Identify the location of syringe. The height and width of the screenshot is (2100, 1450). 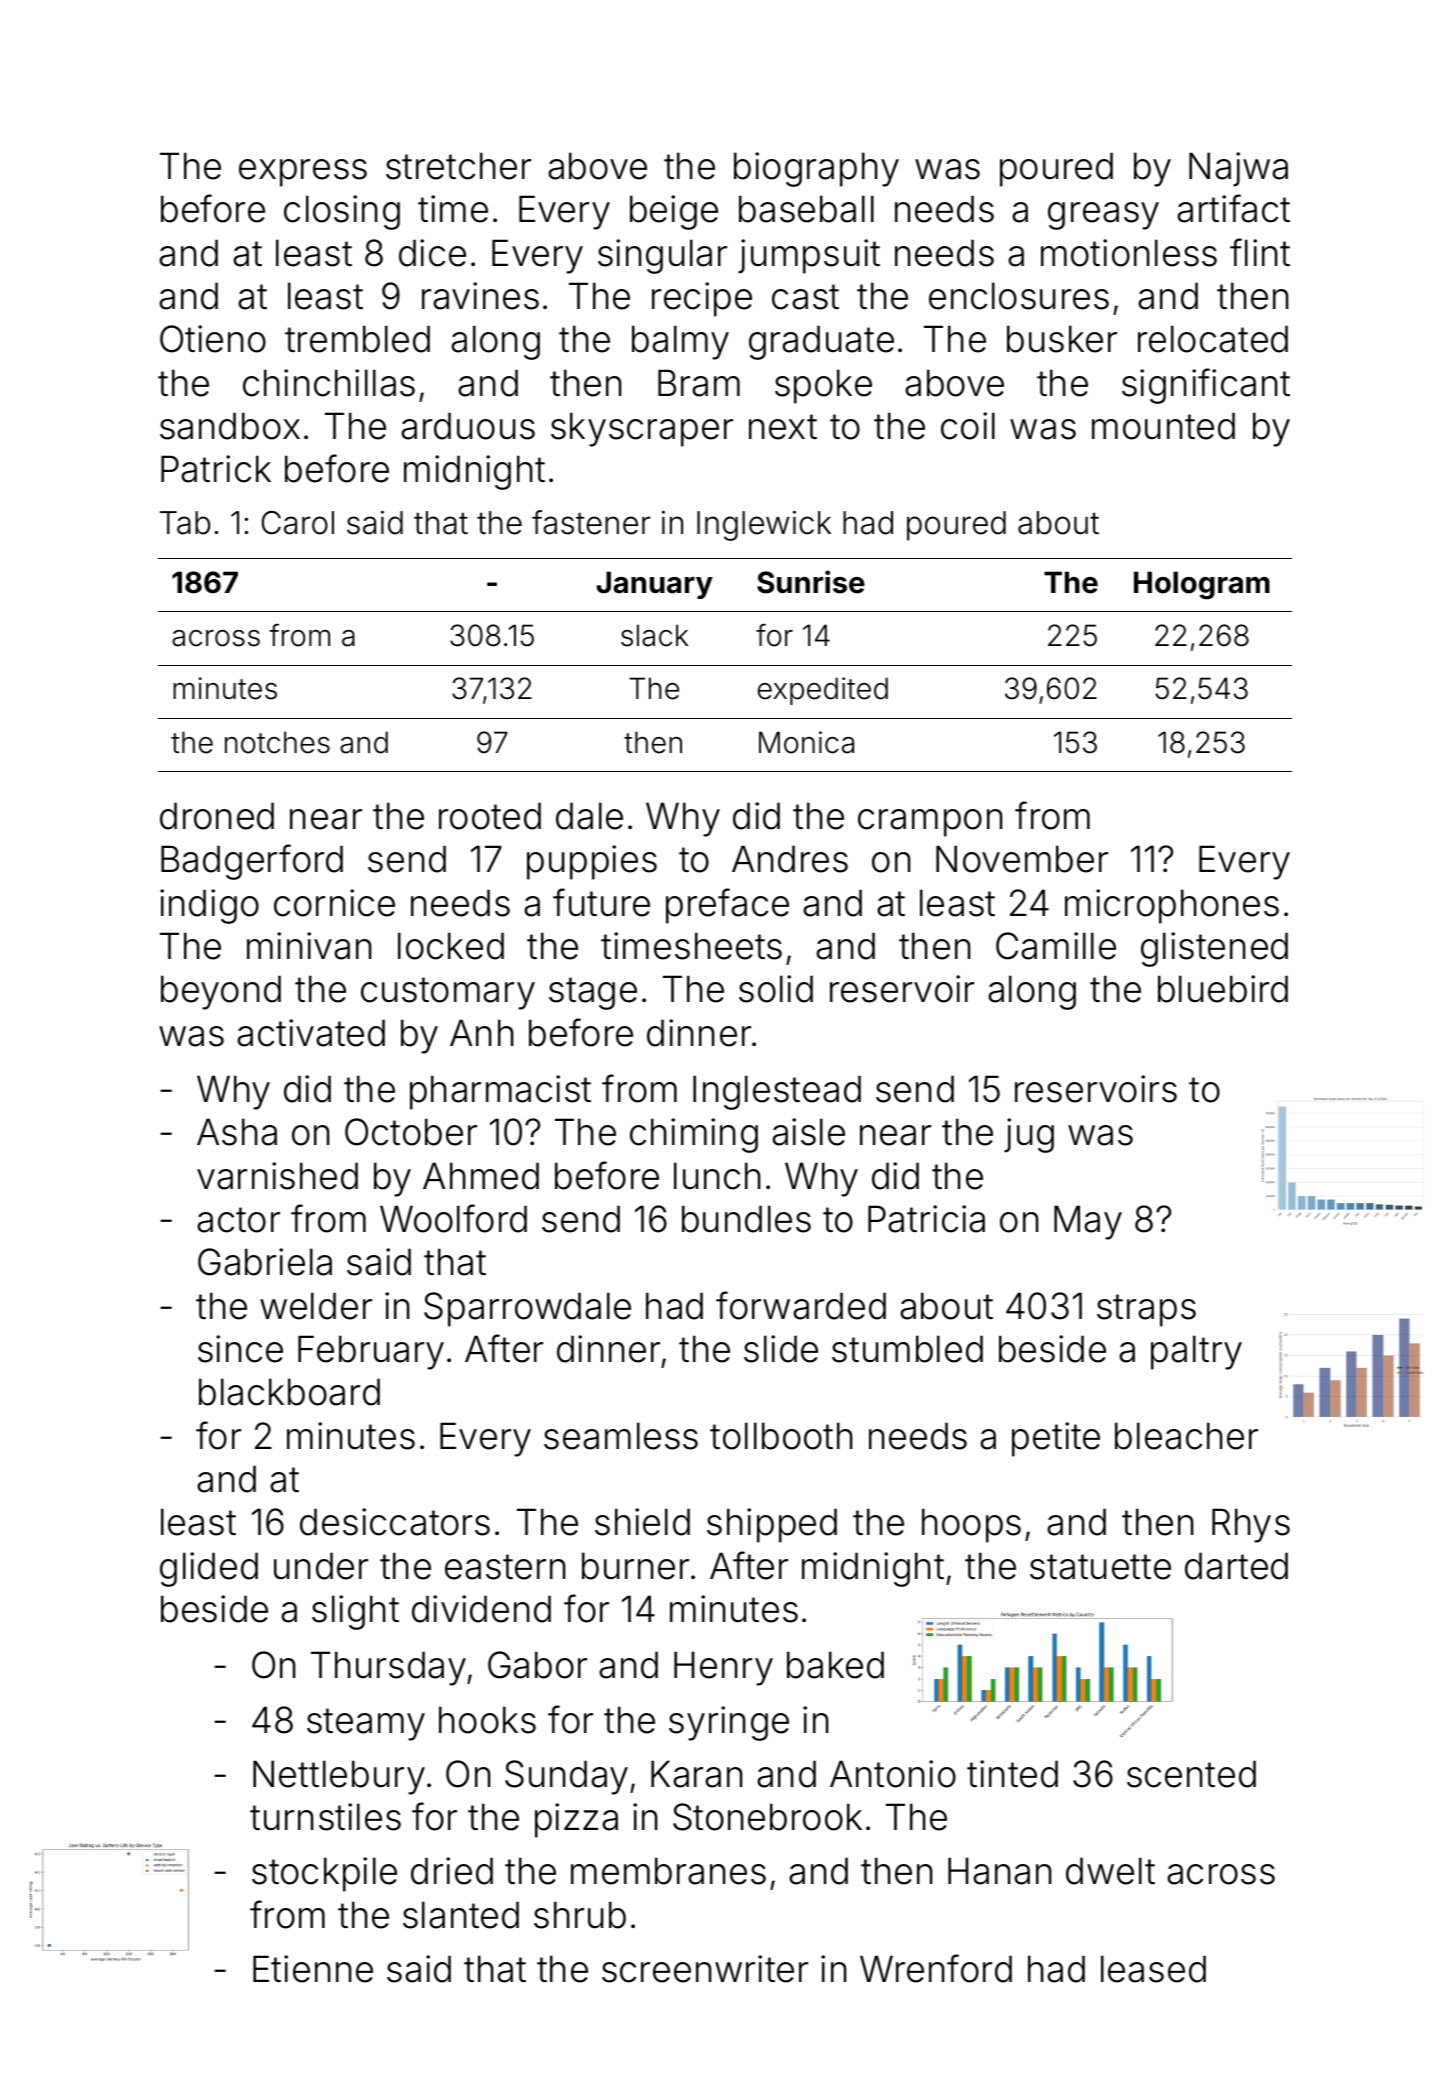
(729, 1723).
